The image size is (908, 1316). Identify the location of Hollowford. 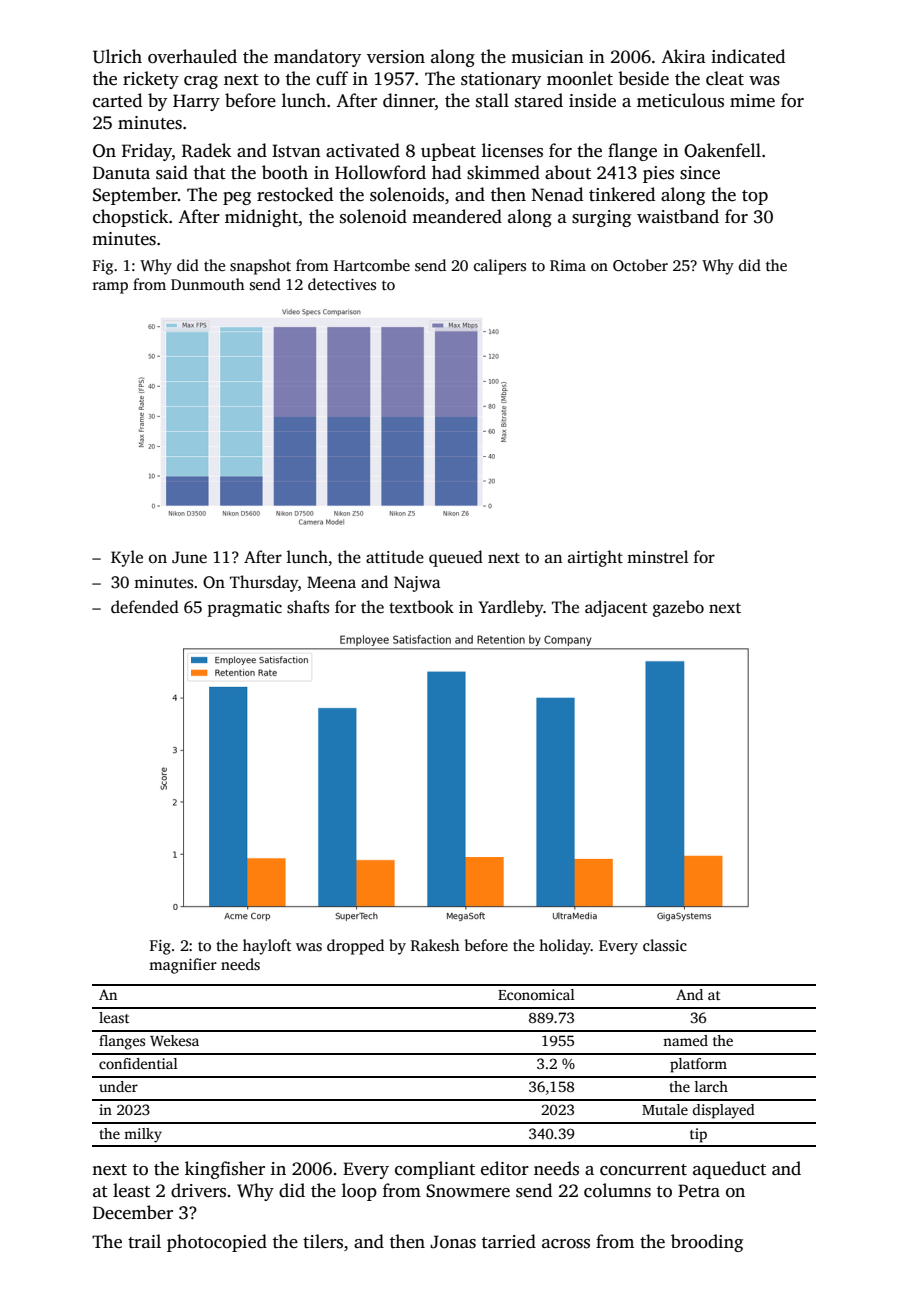
(380, 172).
